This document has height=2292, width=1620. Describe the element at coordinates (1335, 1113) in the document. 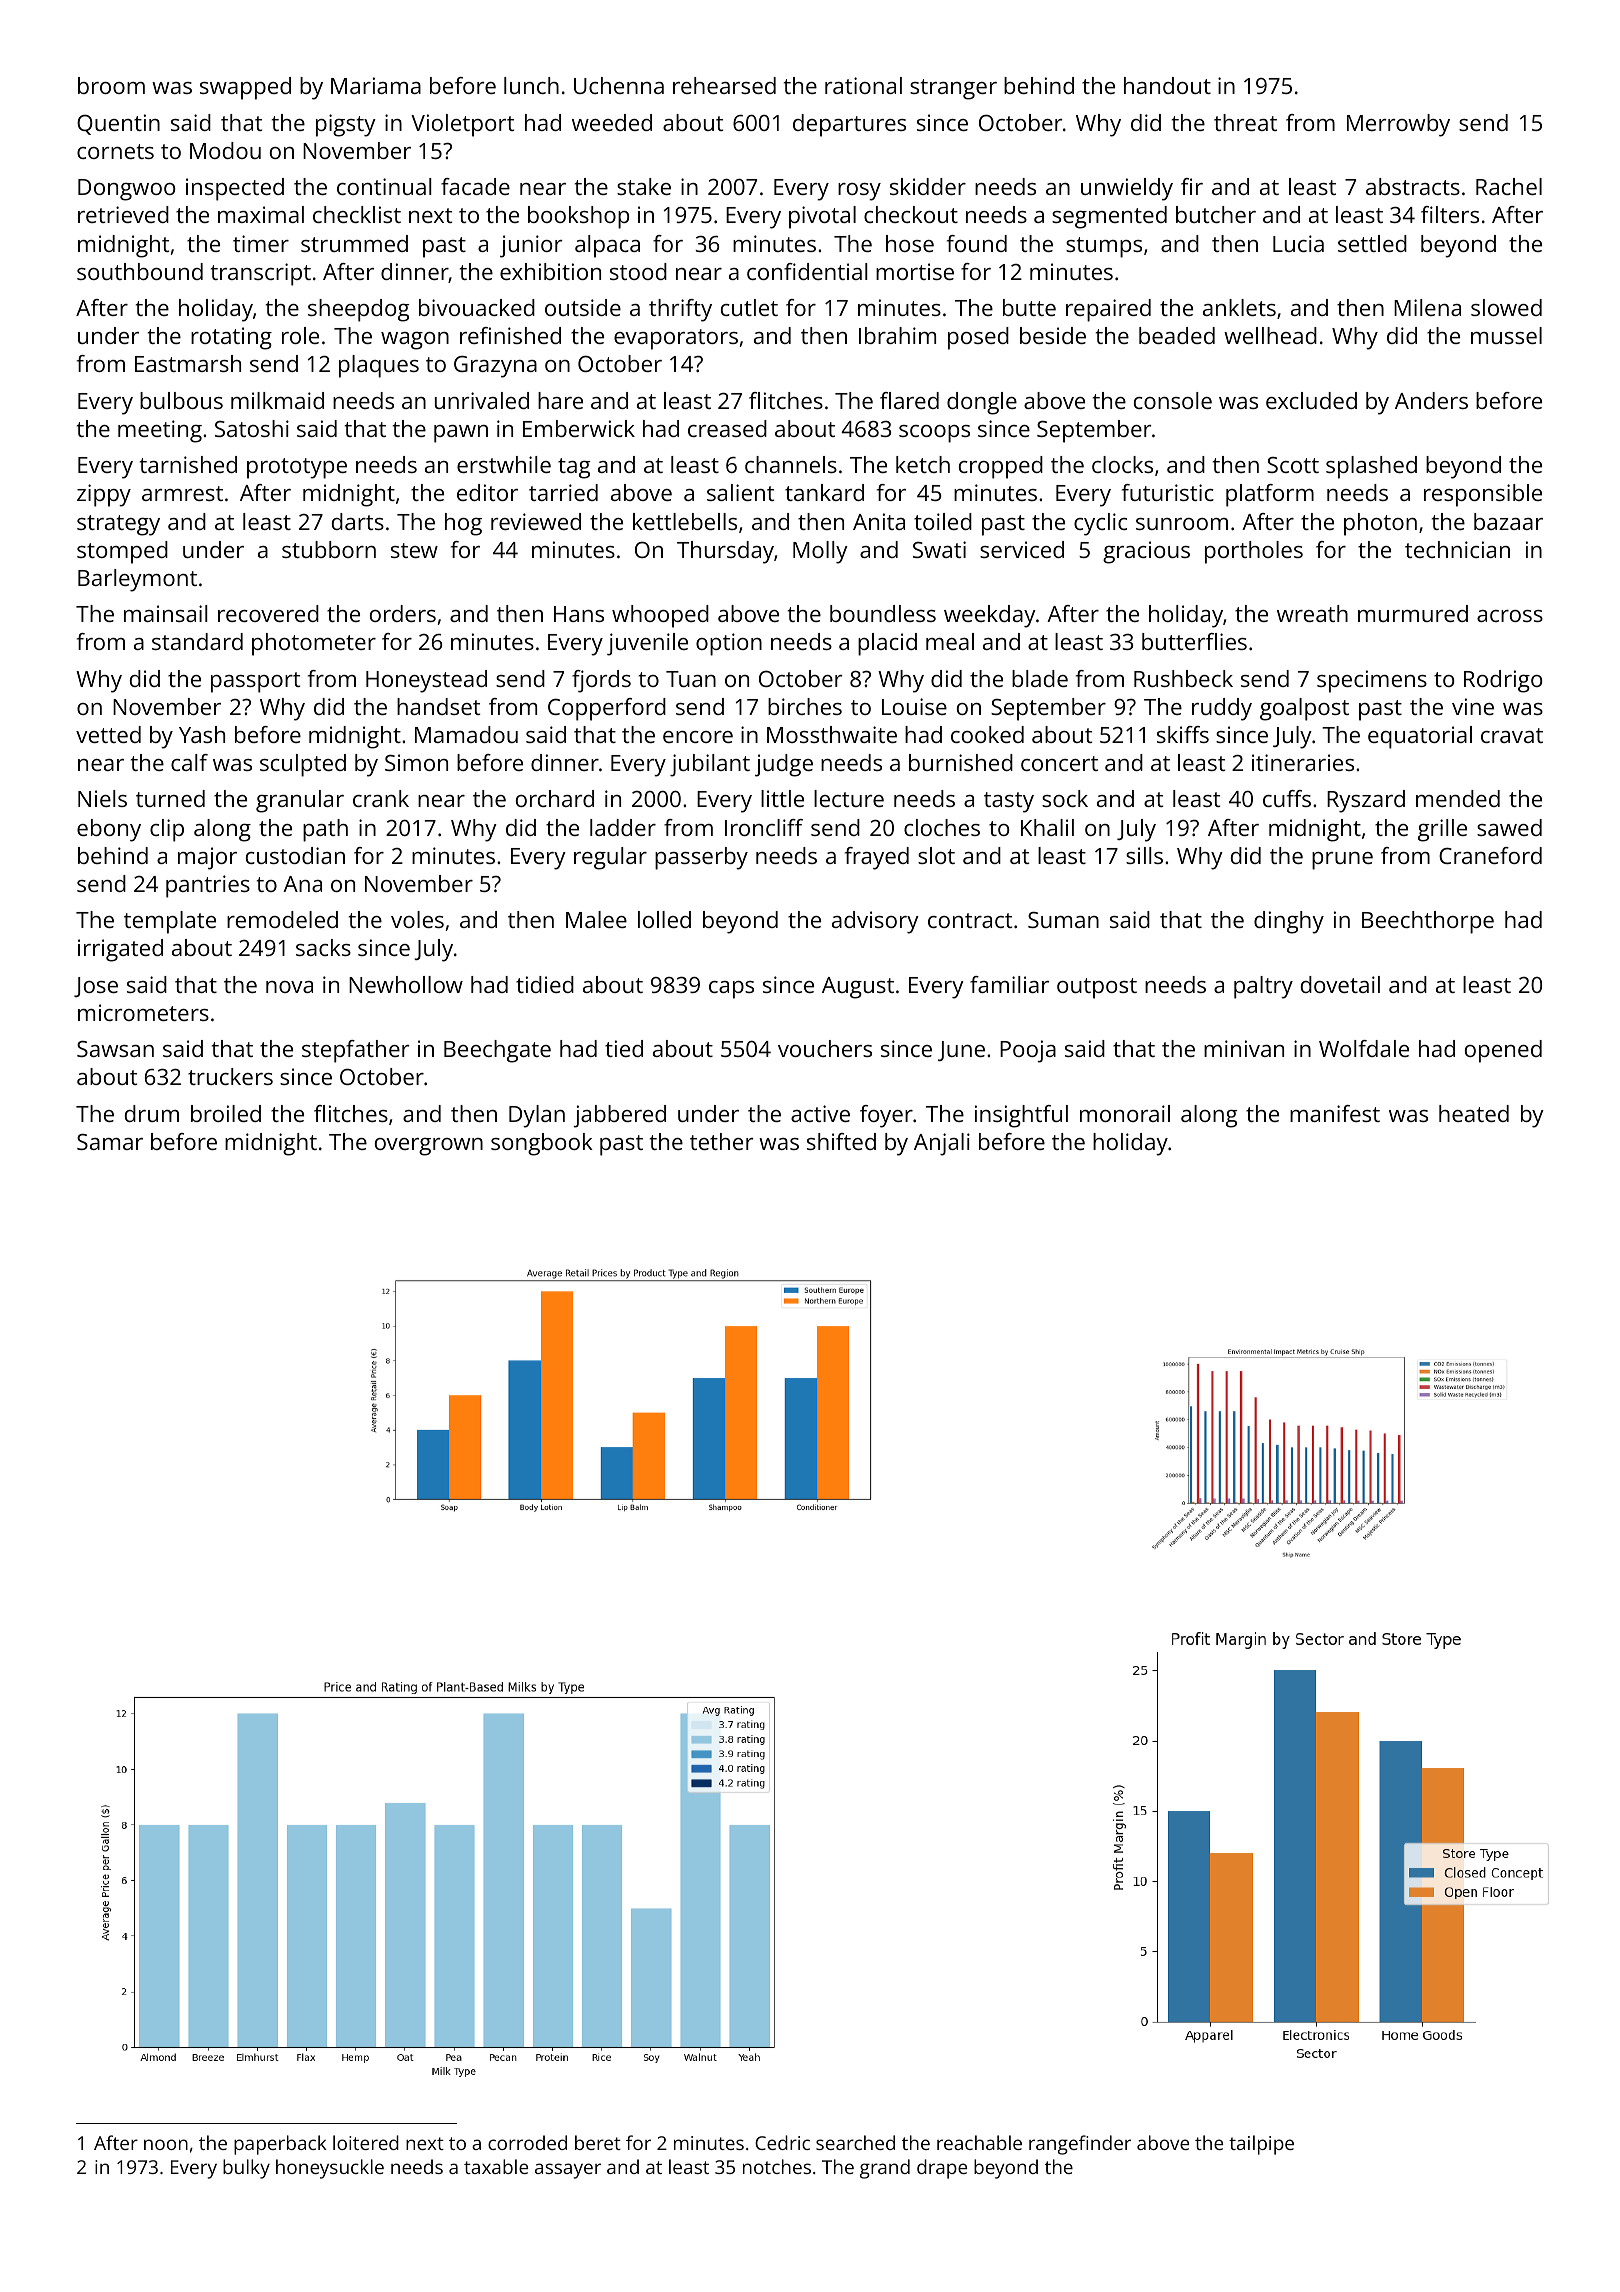

I see `manifest` at that location.
